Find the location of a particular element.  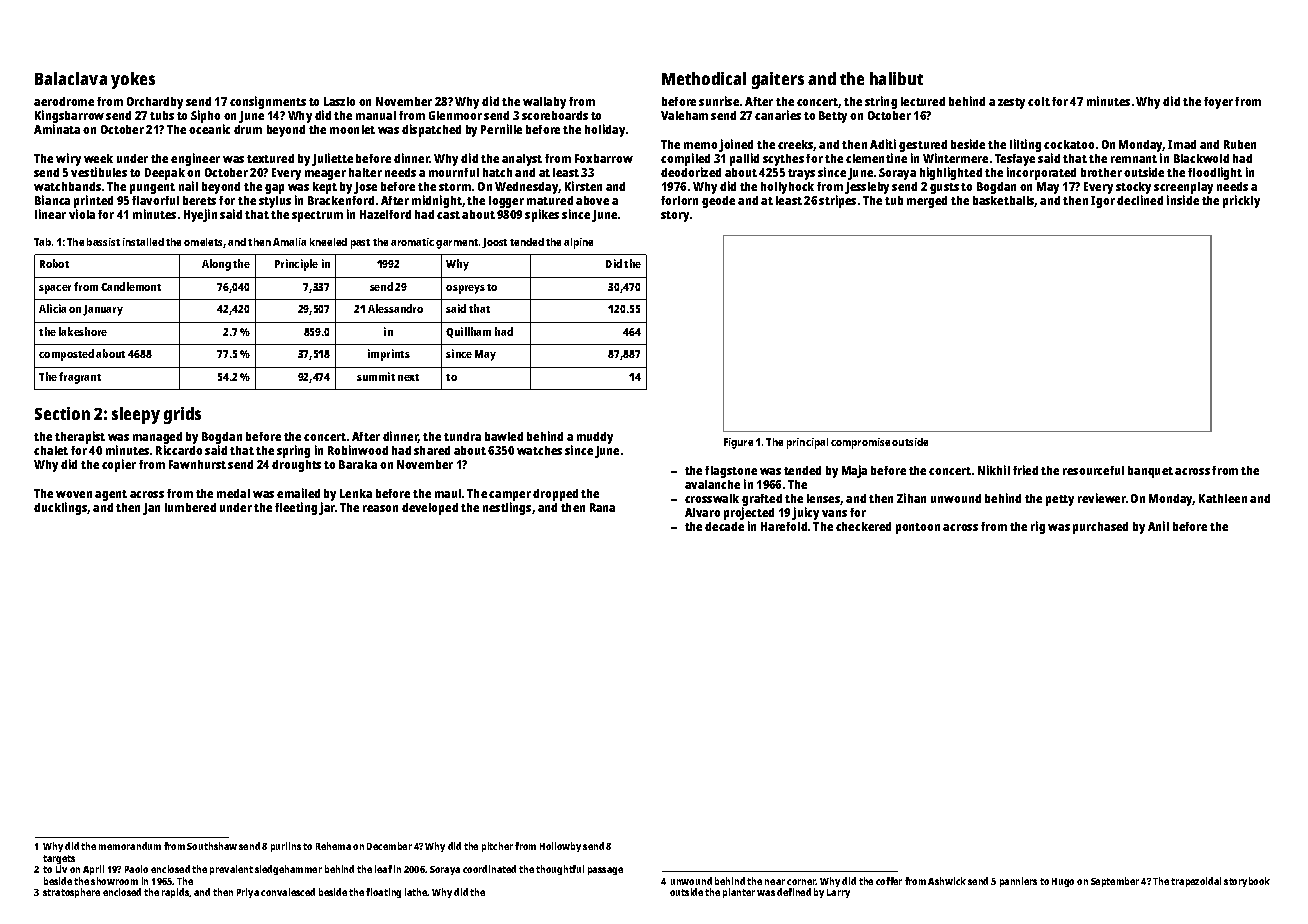

merged is located at coordinates (927, 202).
